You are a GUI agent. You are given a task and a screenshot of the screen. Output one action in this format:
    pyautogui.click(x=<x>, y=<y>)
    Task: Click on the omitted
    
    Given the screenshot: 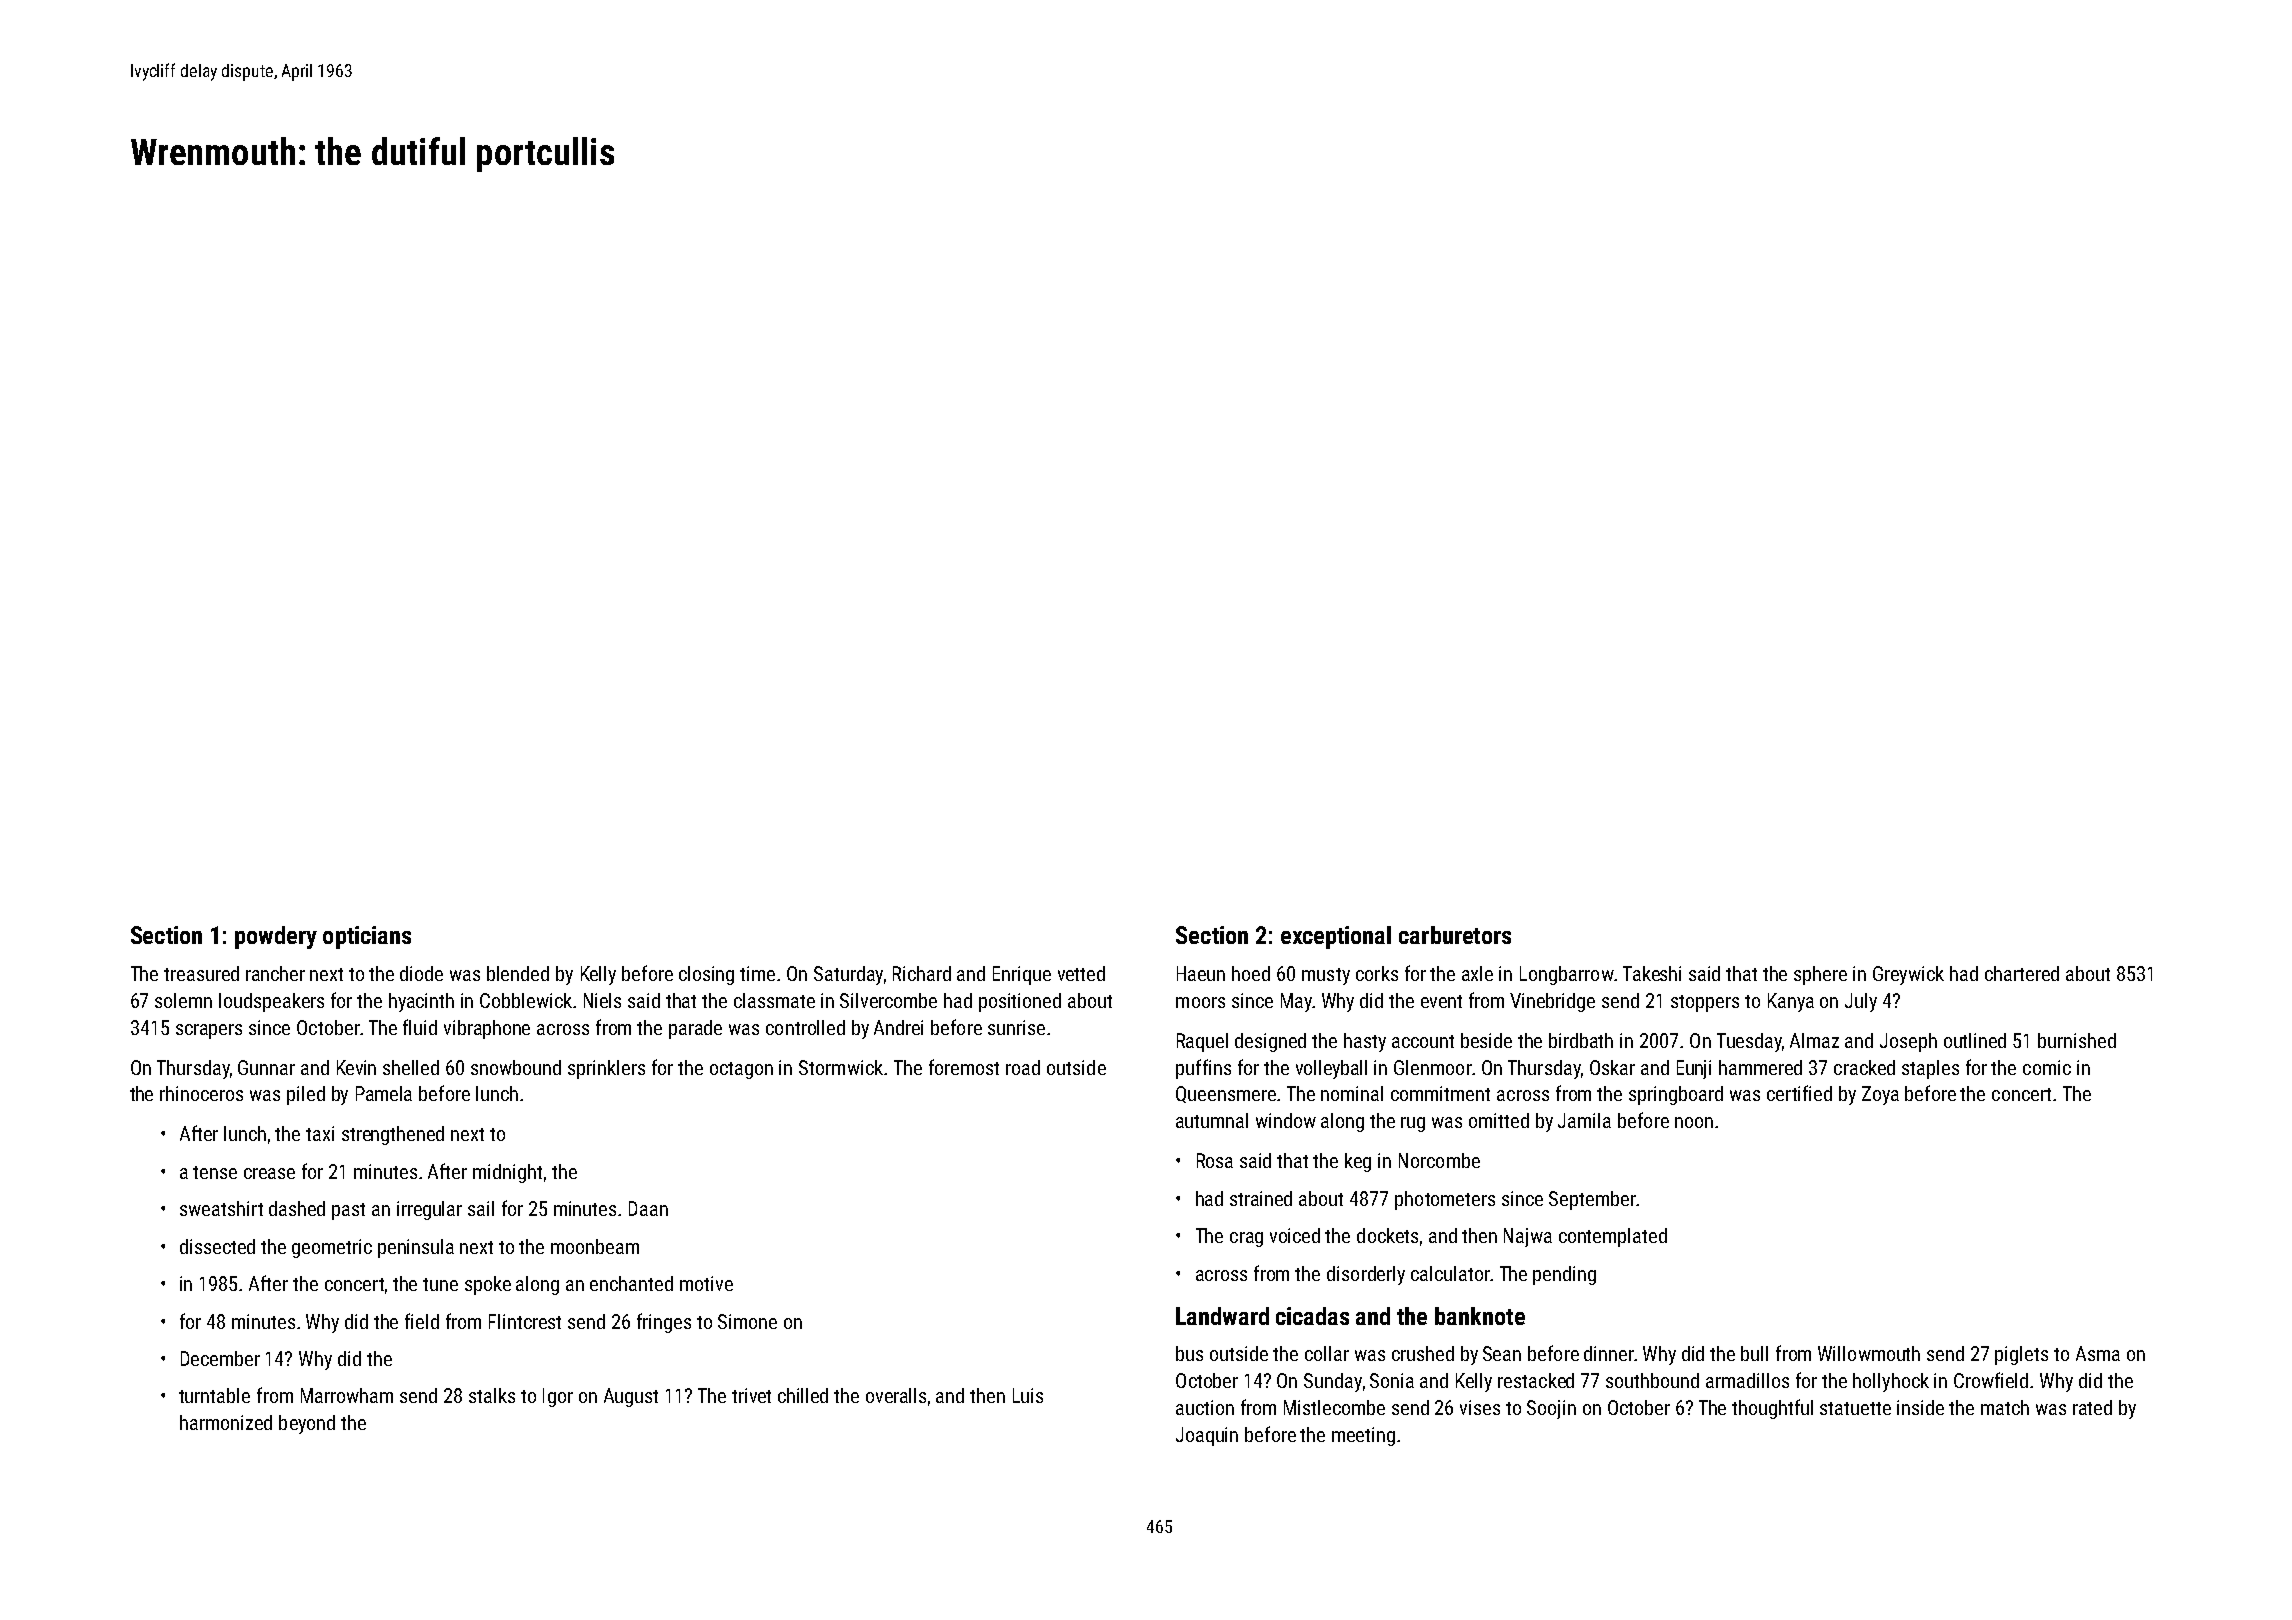 What is the action you would take?
    pyautogui.click(x=1499, y=1120)
